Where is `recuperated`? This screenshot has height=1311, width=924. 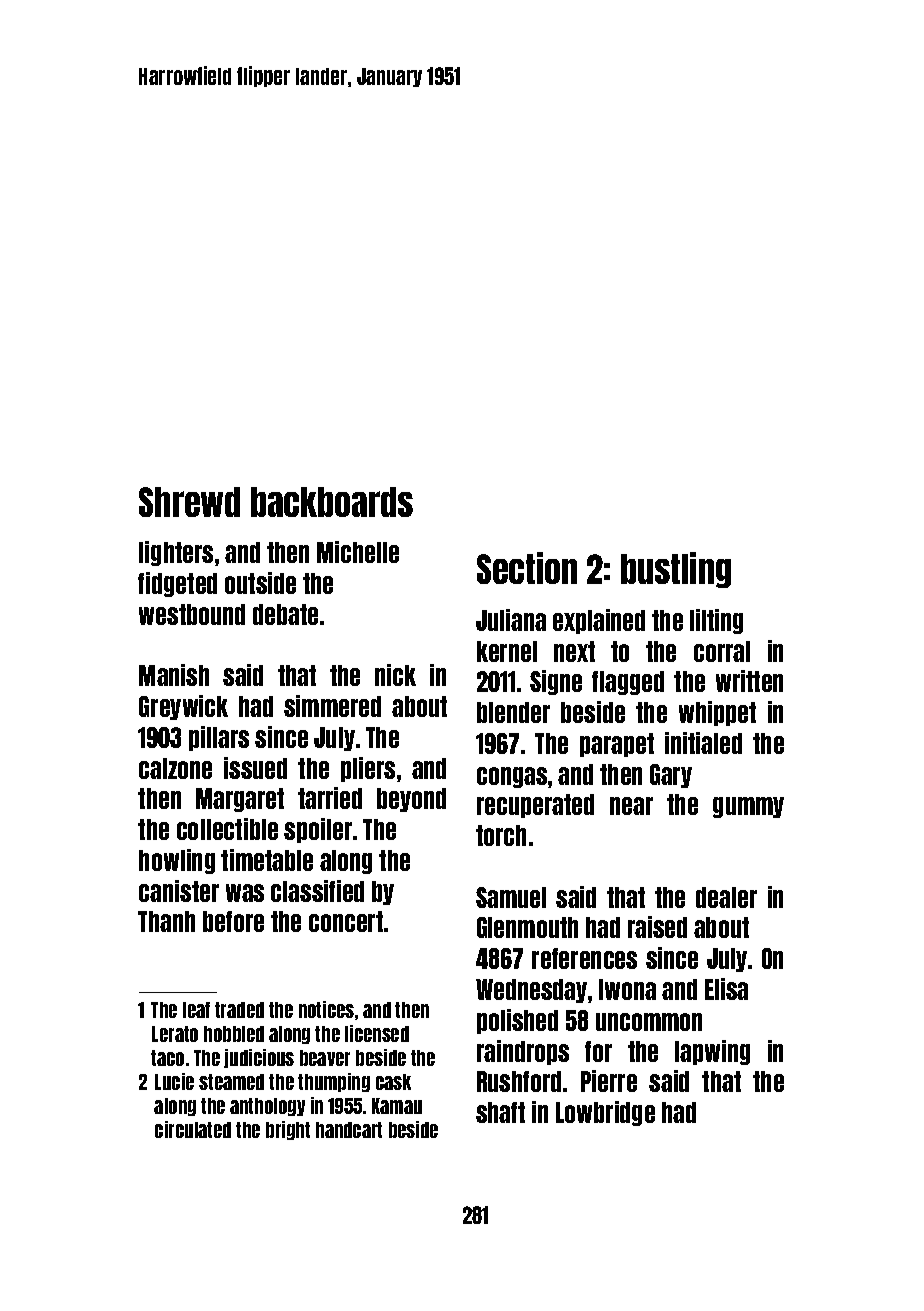 recuperated is located at coordinates (535, 806).
